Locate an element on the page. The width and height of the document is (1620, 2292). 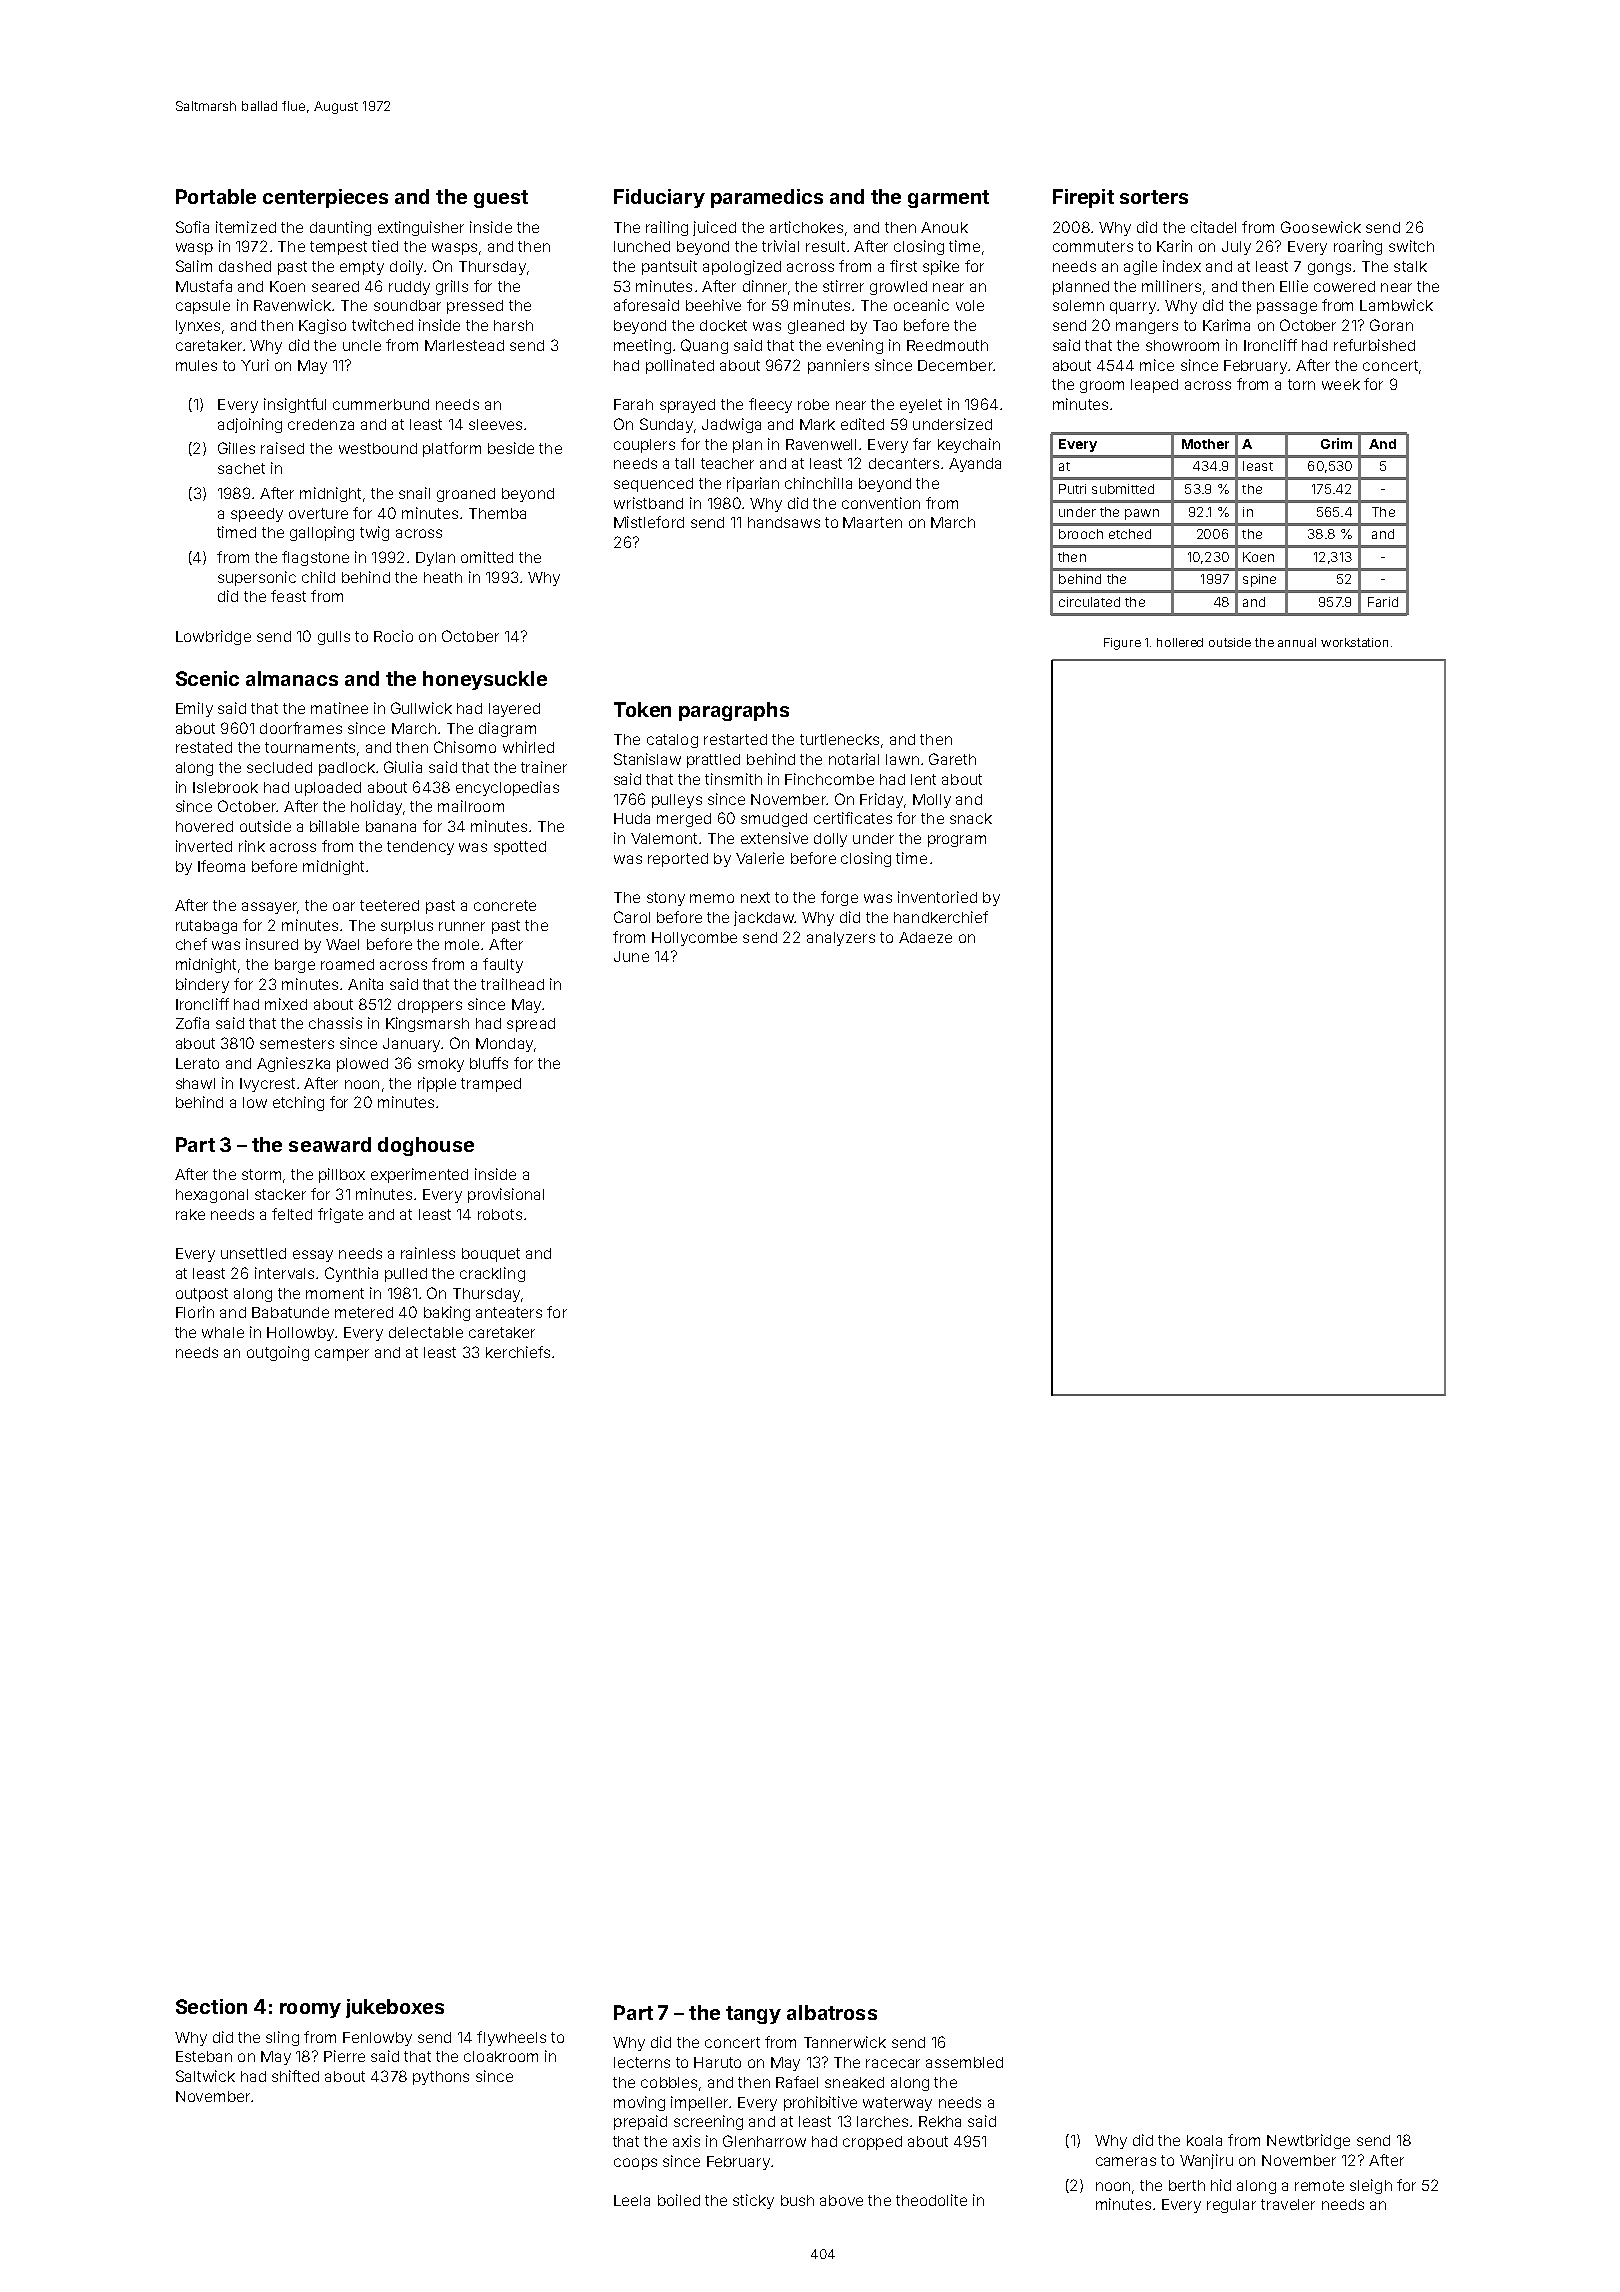
capsule is located at coordinates (203, 307).
